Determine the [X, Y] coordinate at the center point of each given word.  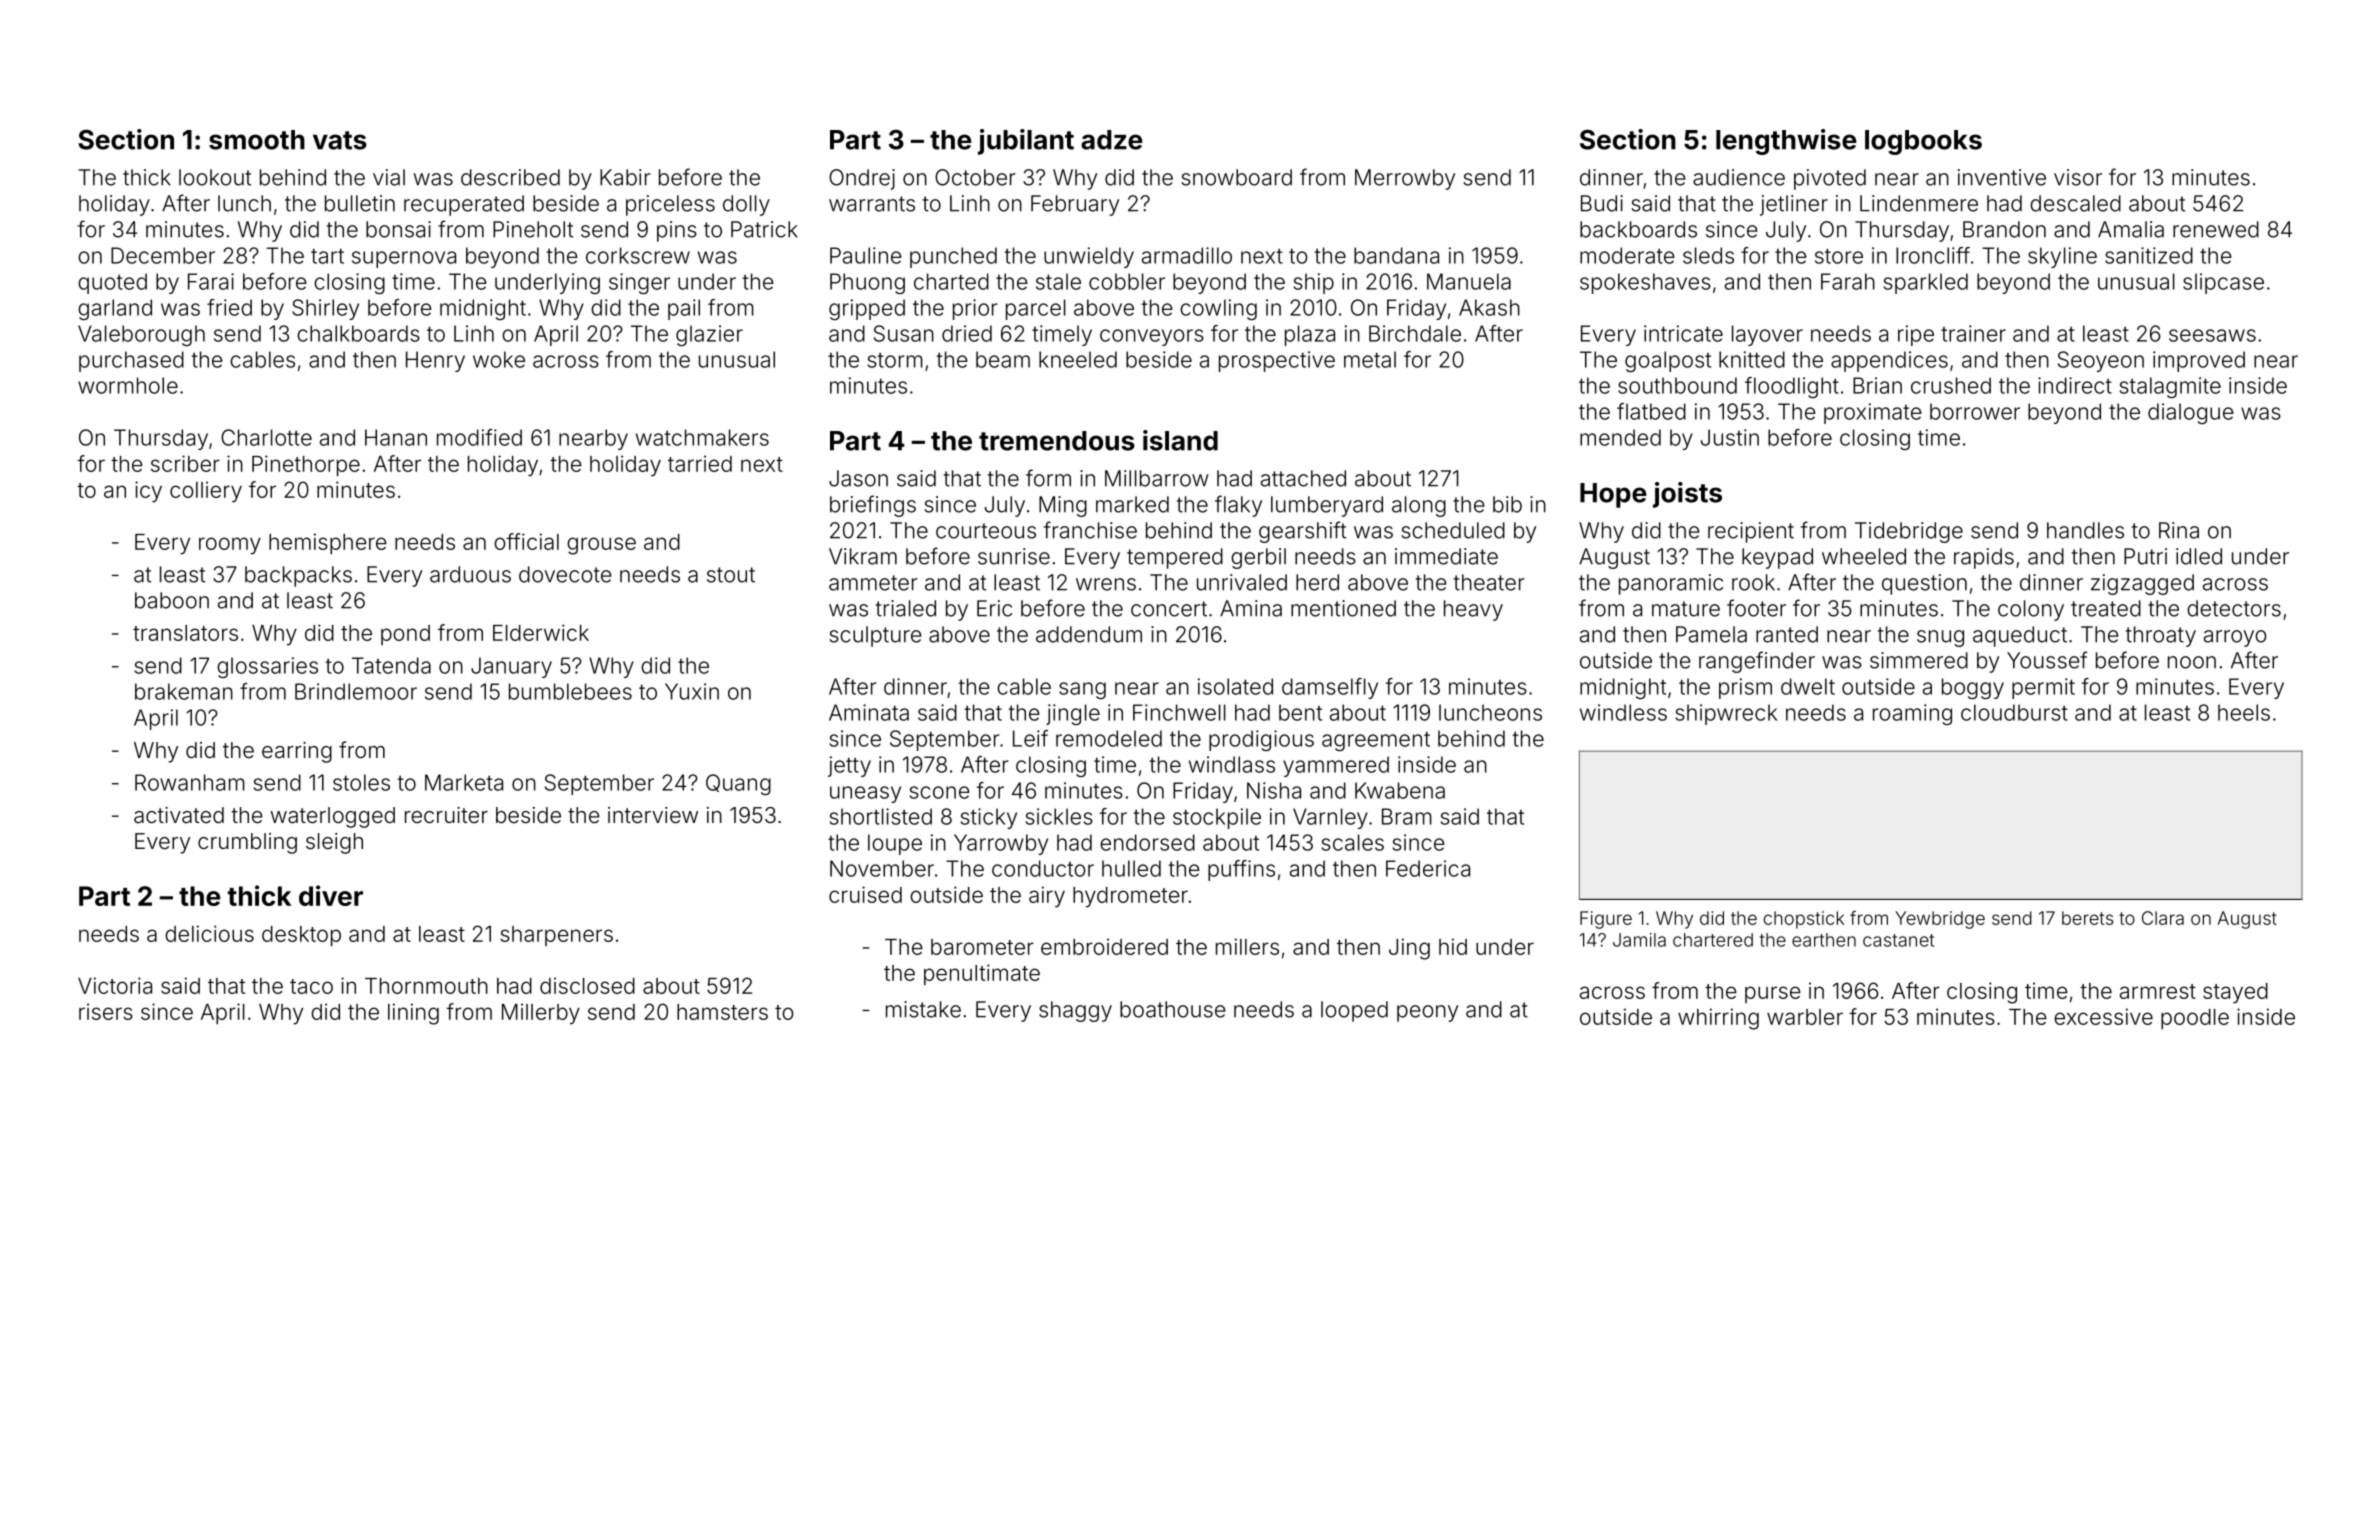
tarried [700, 463]
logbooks [1923, 142]
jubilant [1026, 142]
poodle [2195, 1019]
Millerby [541, 1014]
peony [1427, 1013]
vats [340, 140]
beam [1003, 359]
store [1839, 256]
